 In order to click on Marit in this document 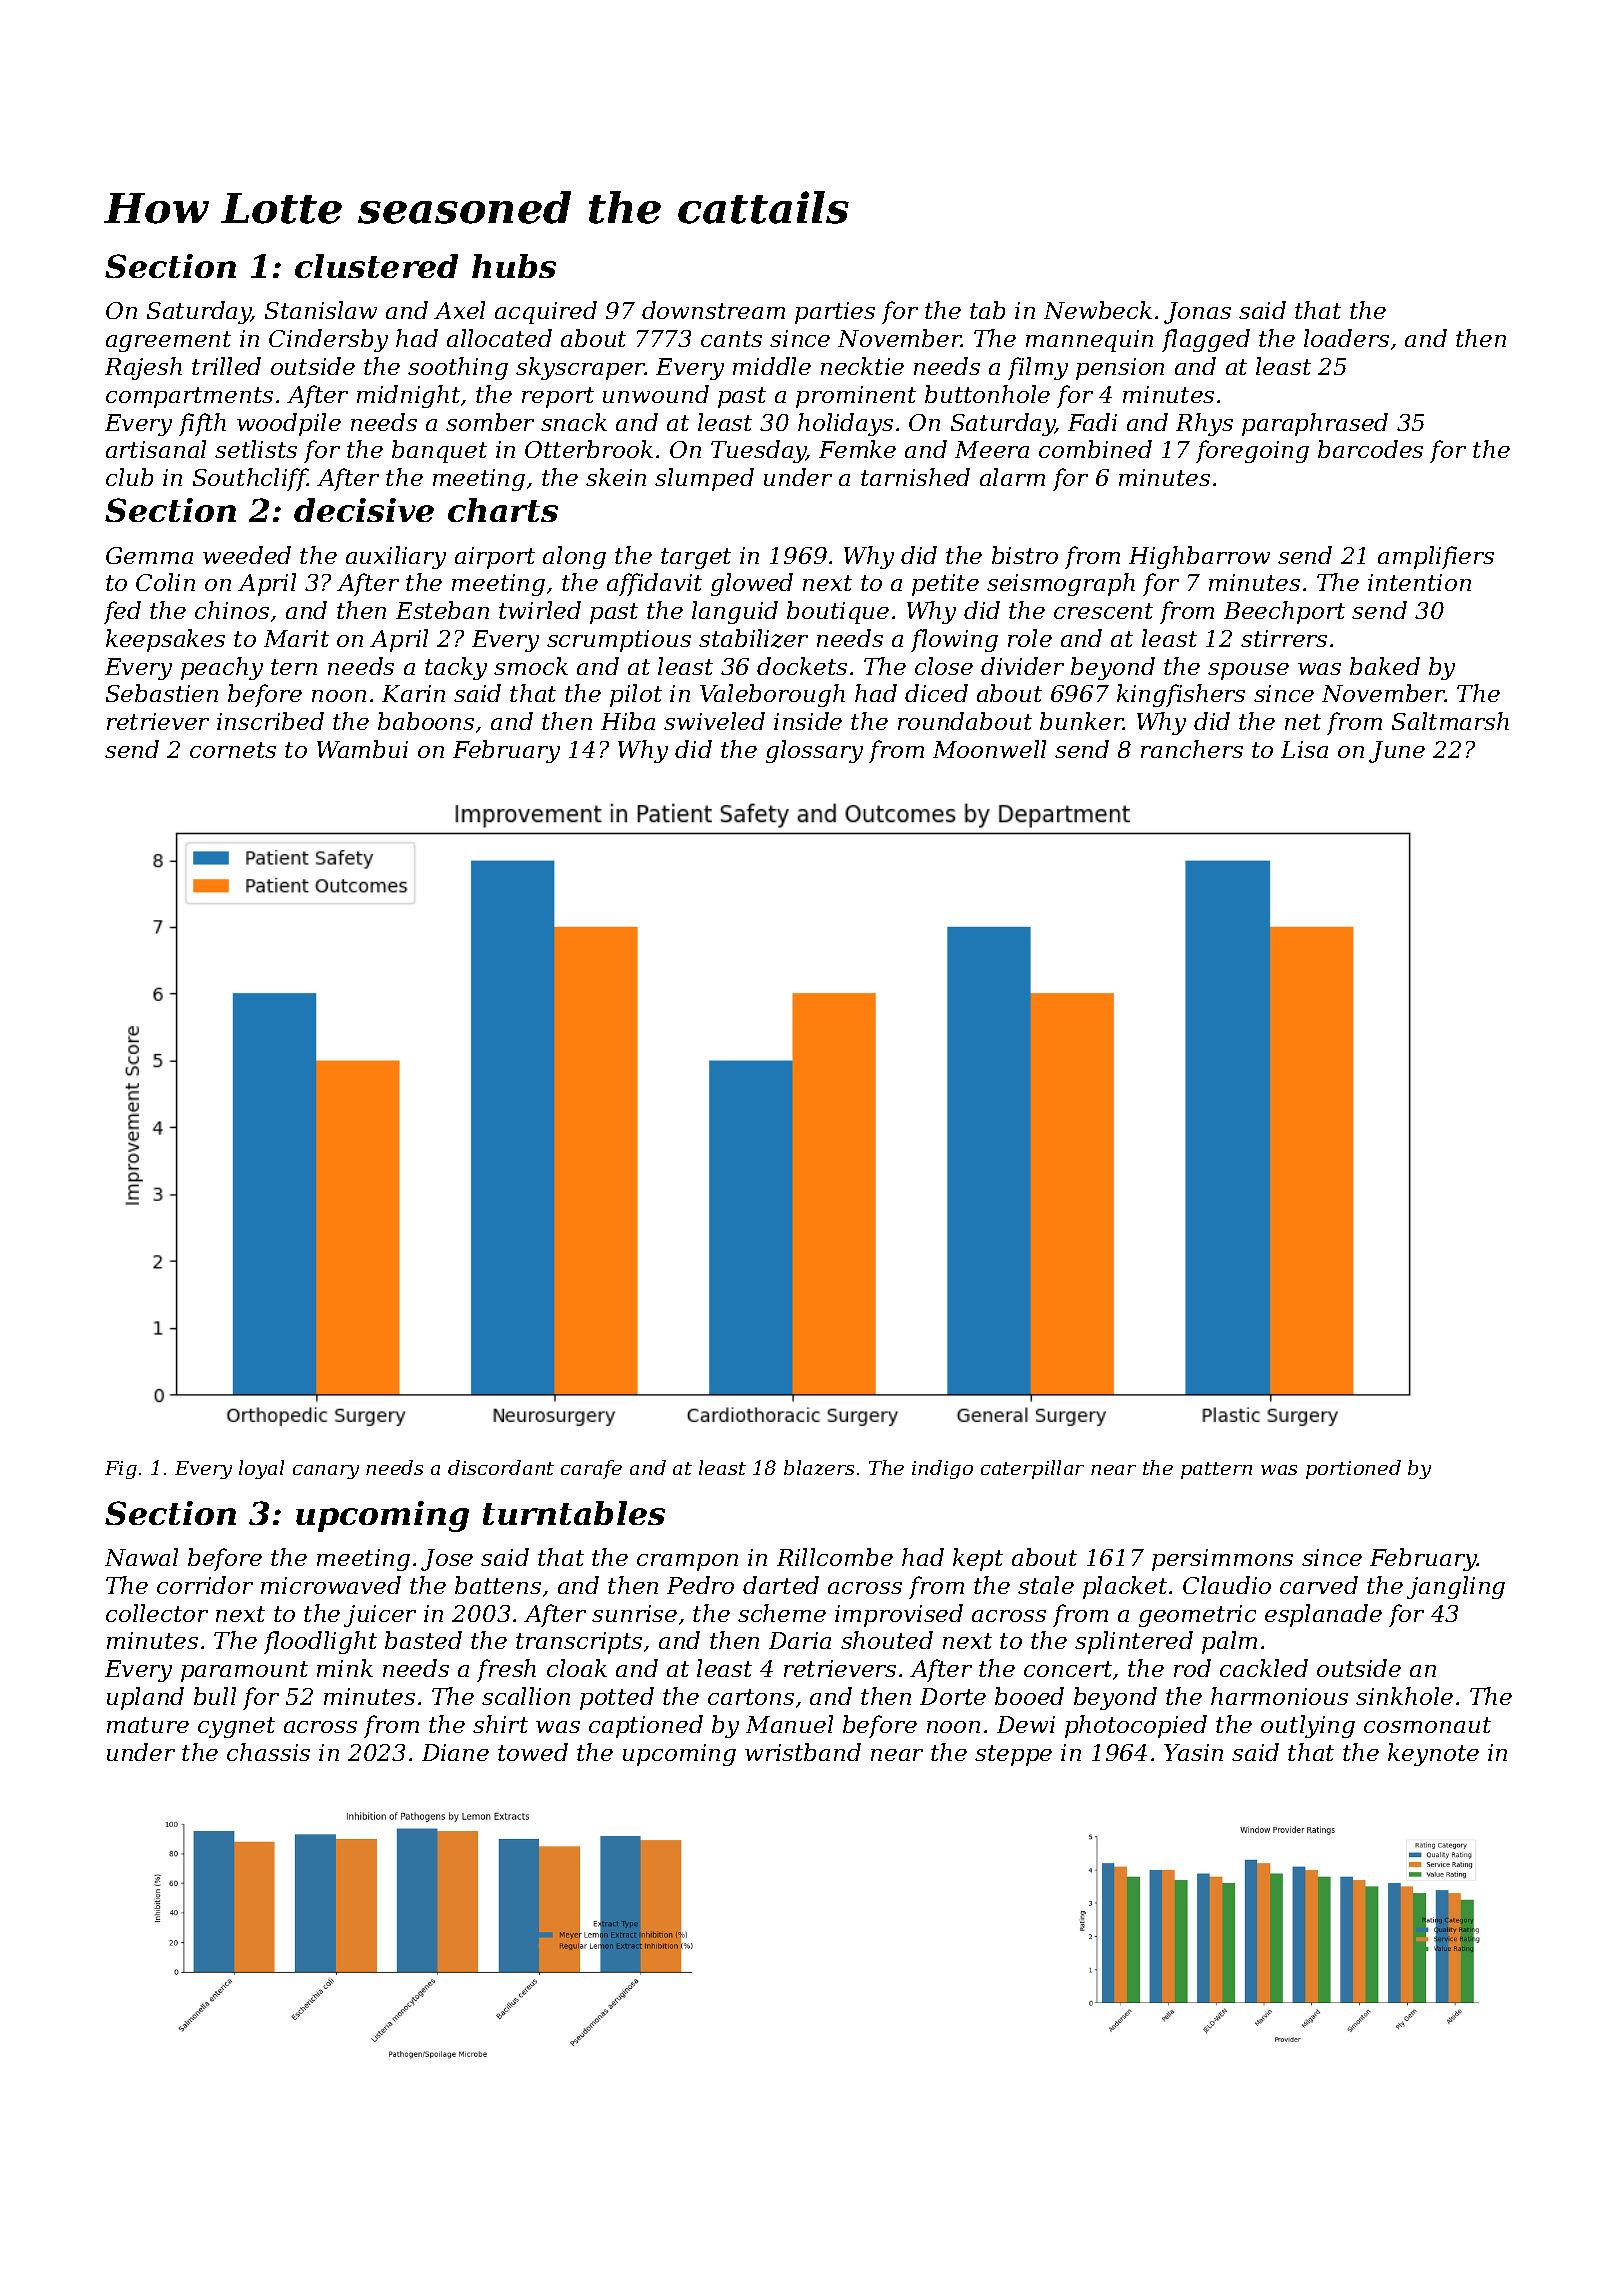, I will do `click(296, 638)`.
